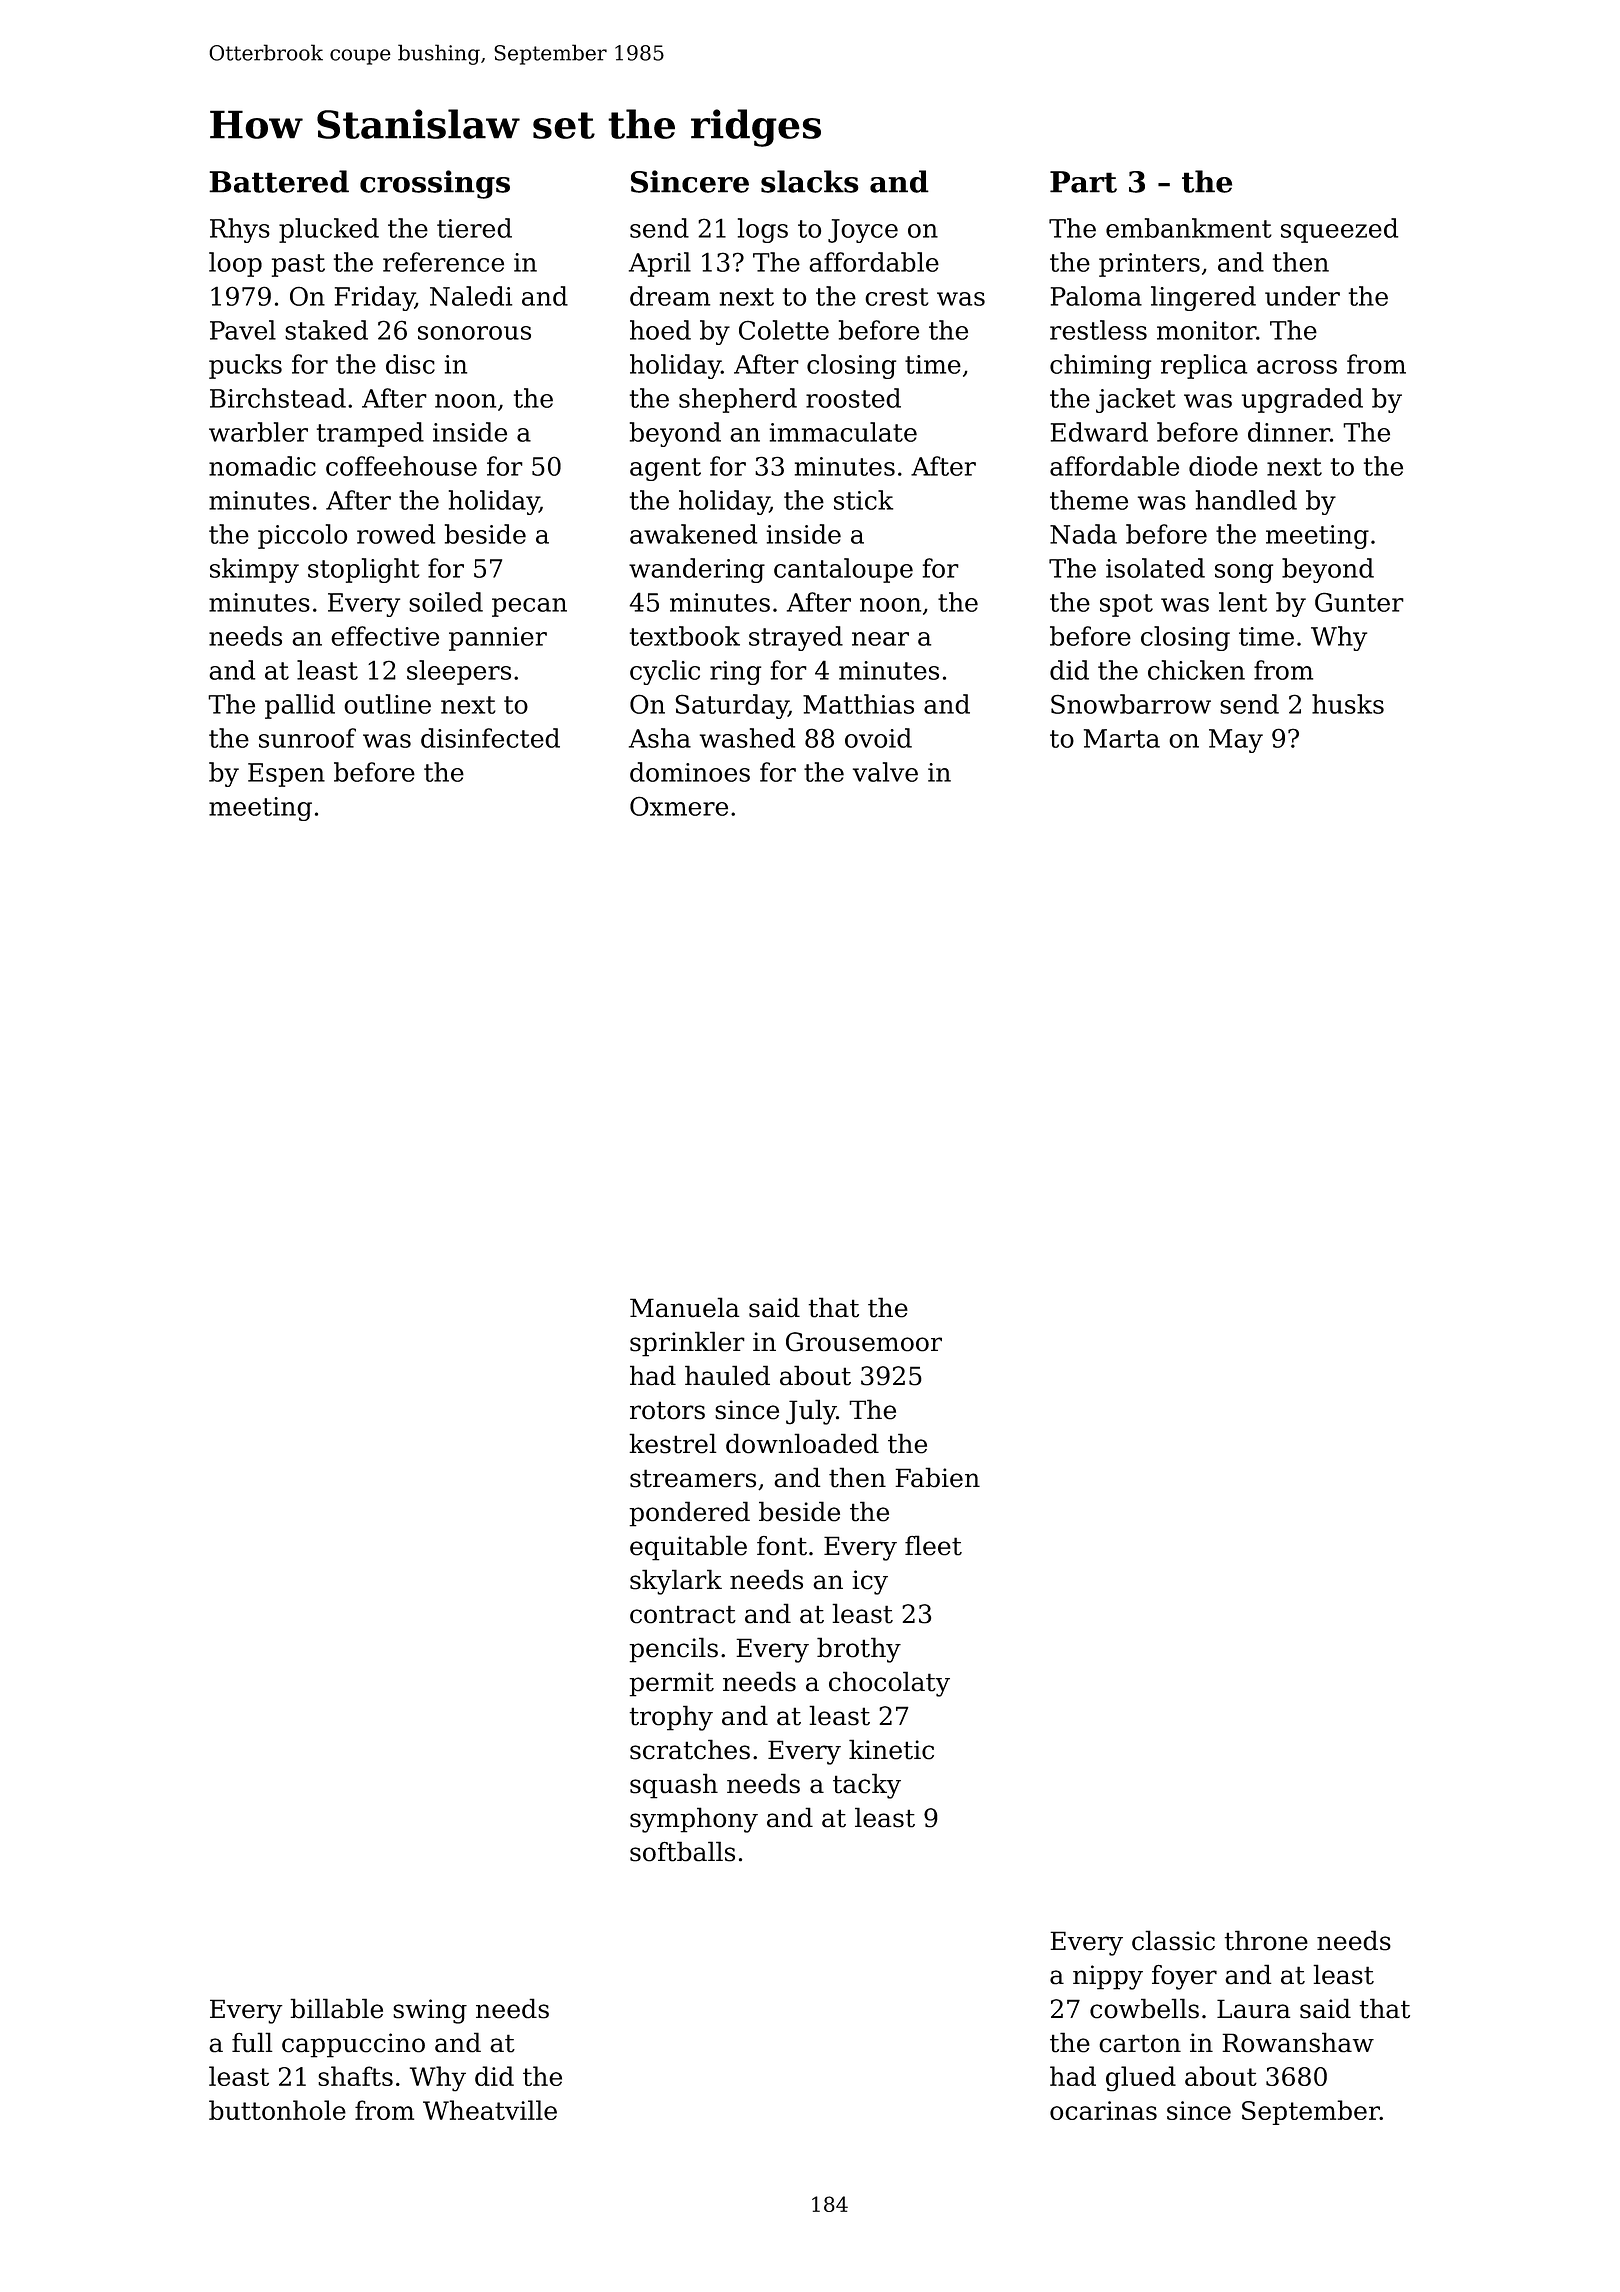 The image size is (1620, 2292). What do you see at coordinates (401, 466) in the page?
I see `coffeehouse` at bounding box center [401, 466].
